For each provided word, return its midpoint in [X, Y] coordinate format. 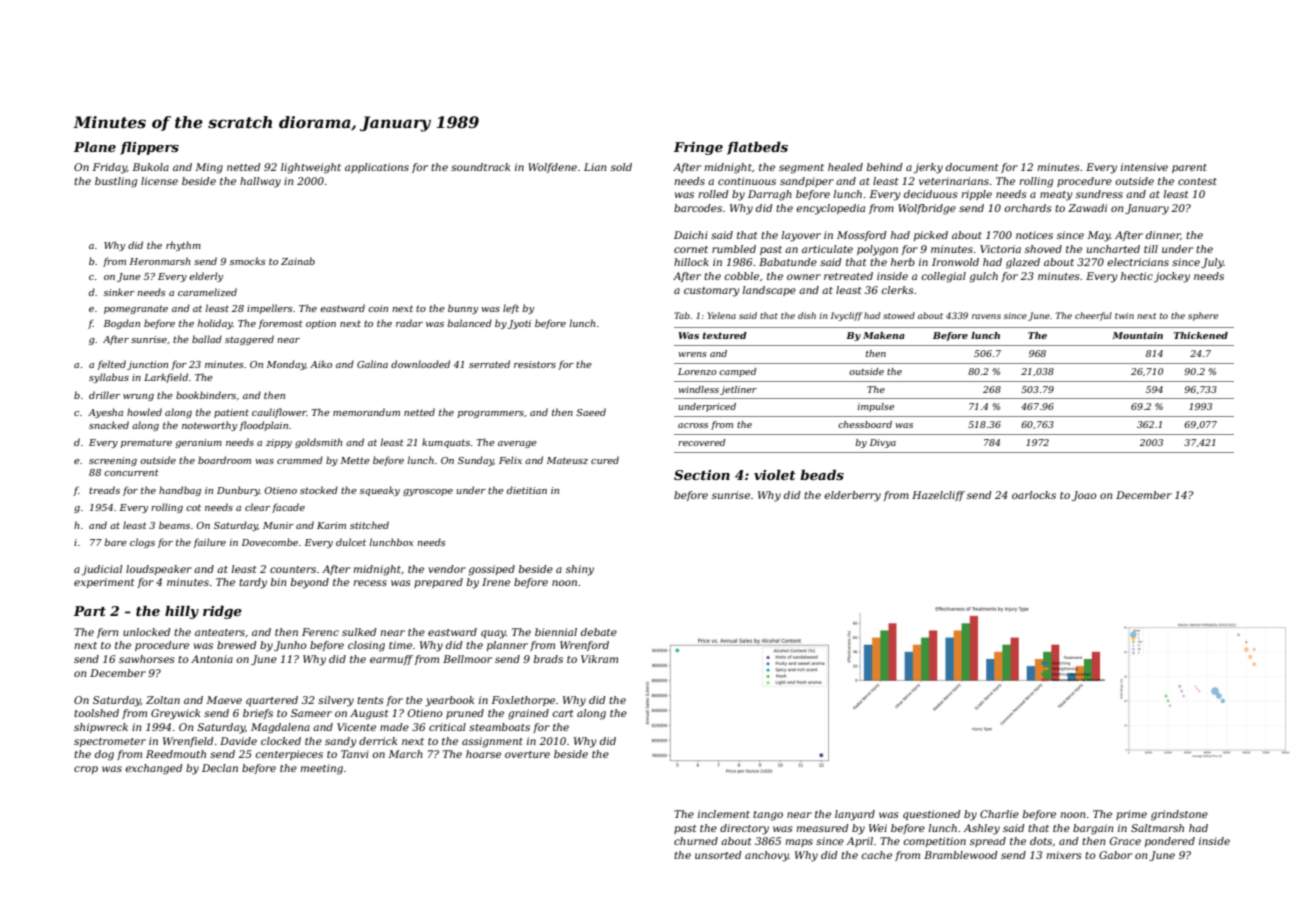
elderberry [852, 496]
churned [696, 841]
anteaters [220, 632]
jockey [1172, 277]
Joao [1084, 496]
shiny [580, 570]
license [159, 181]
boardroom [224, 460]
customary [712, 292]
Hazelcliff [938, 496]
